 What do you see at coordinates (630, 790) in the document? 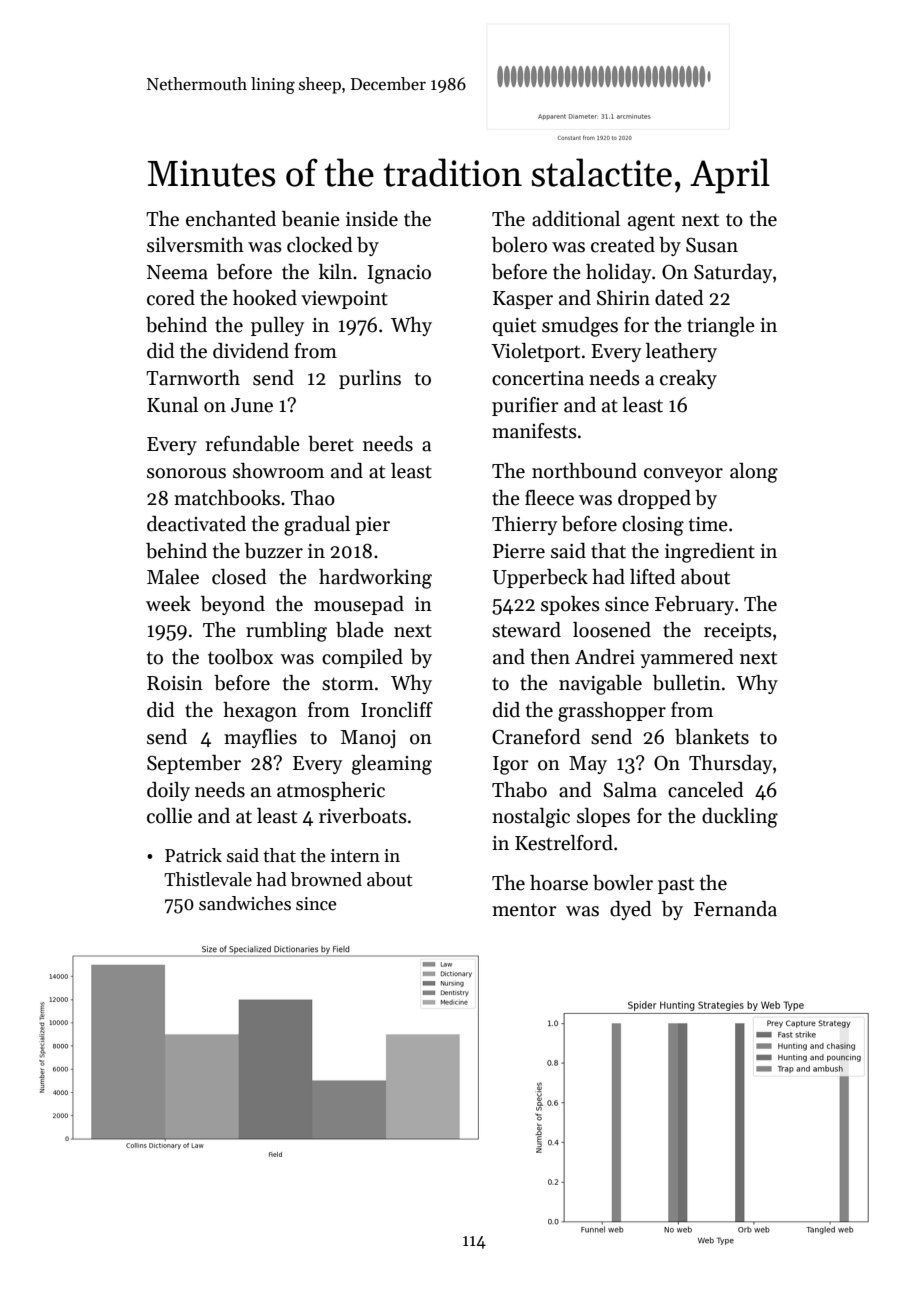
I see `Salma` at bounding box center [630, 790].
